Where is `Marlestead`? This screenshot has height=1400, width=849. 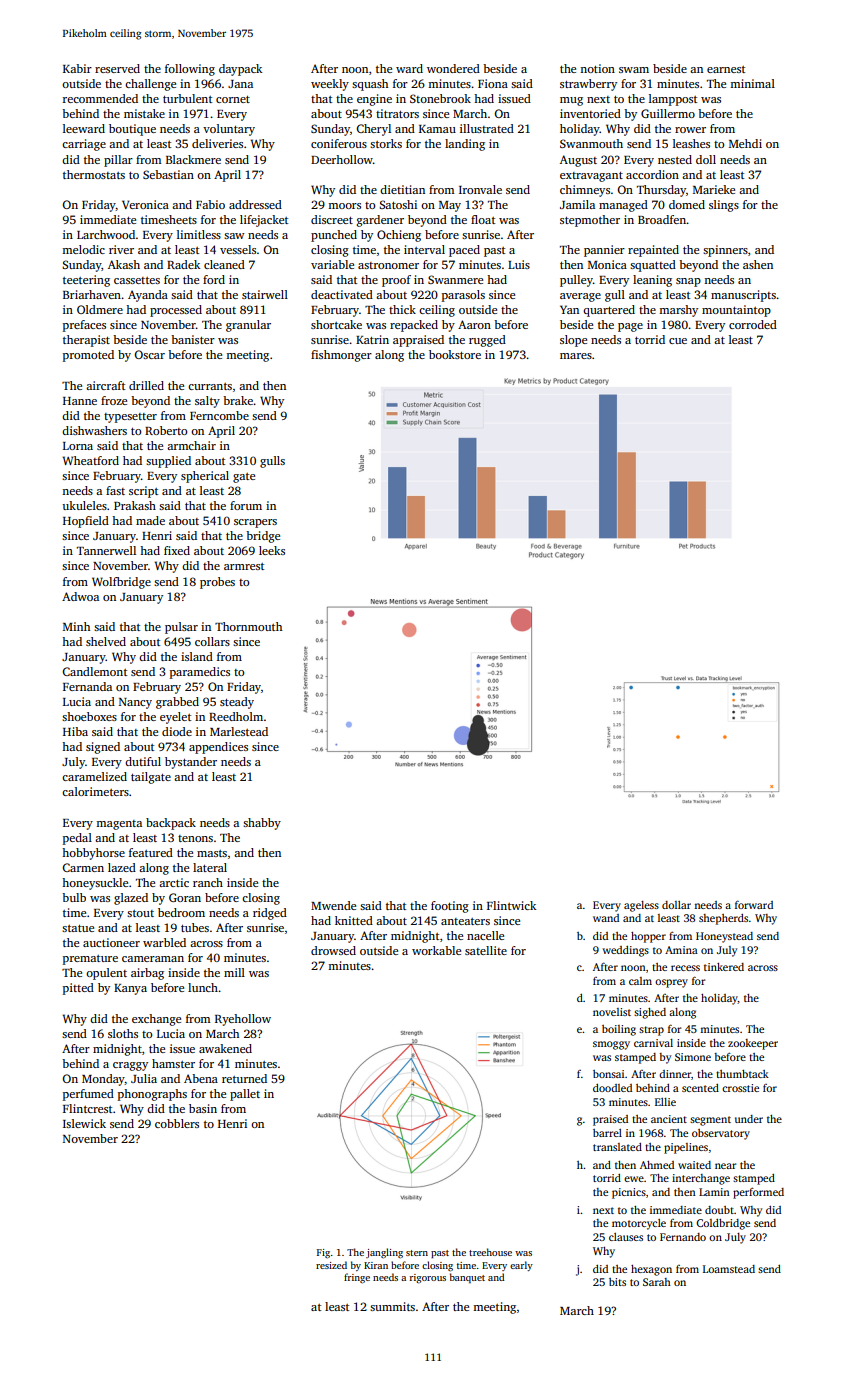
Marlestead is located at coordinates (239, 731).
